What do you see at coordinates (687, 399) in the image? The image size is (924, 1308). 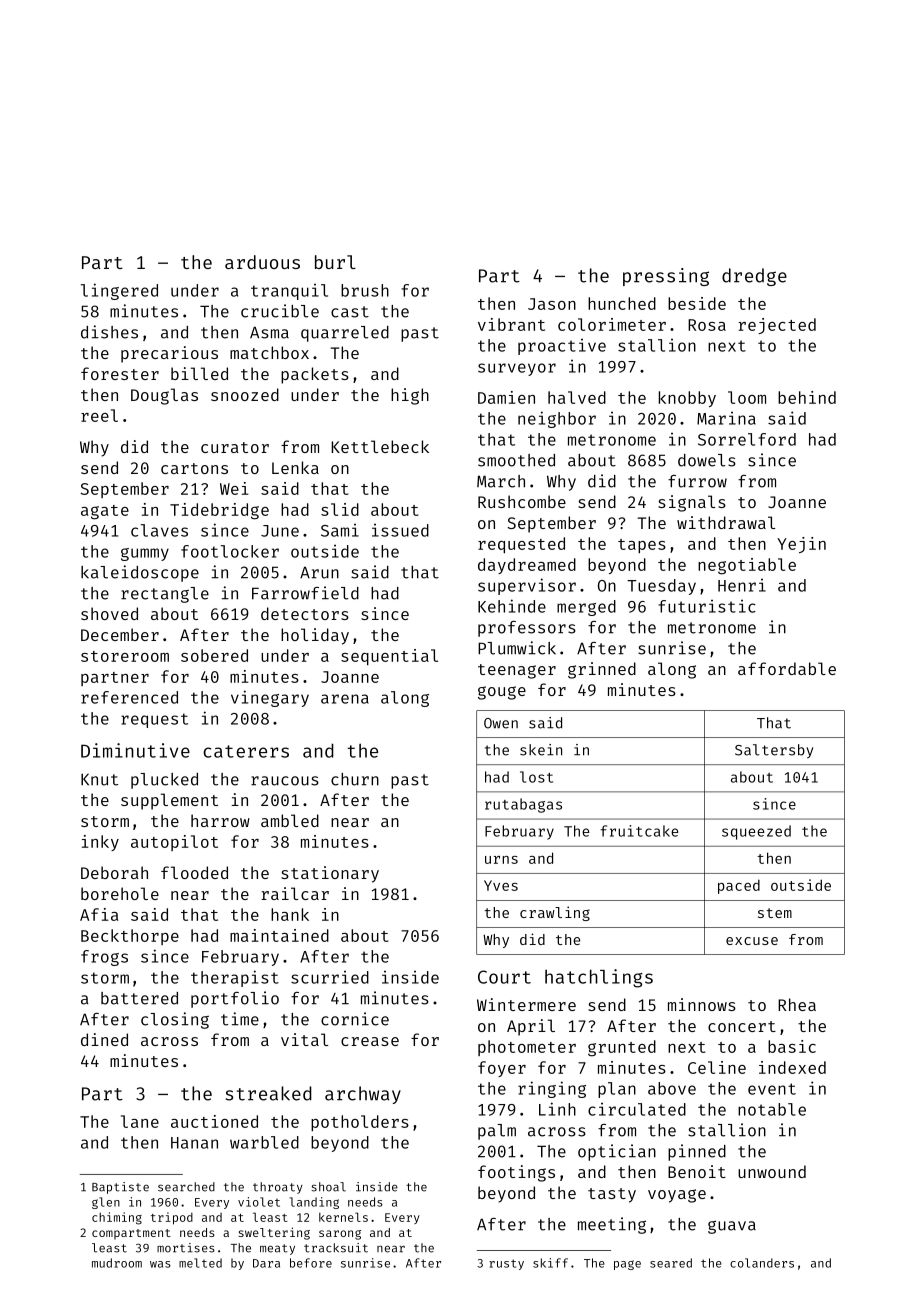 I see `knobby` at bounding box center [687, 399].
